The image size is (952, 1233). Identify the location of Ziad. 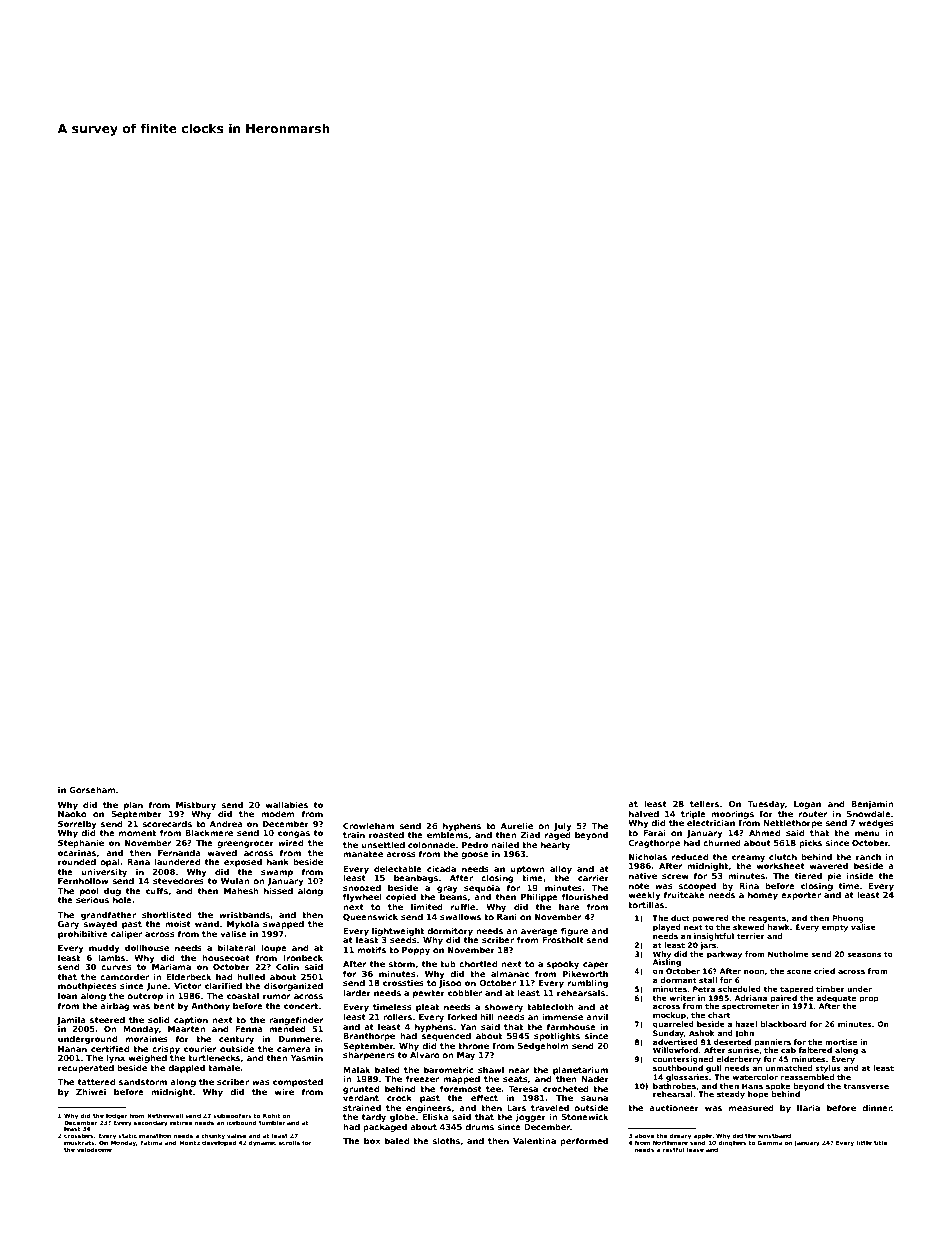
(530, 835).
